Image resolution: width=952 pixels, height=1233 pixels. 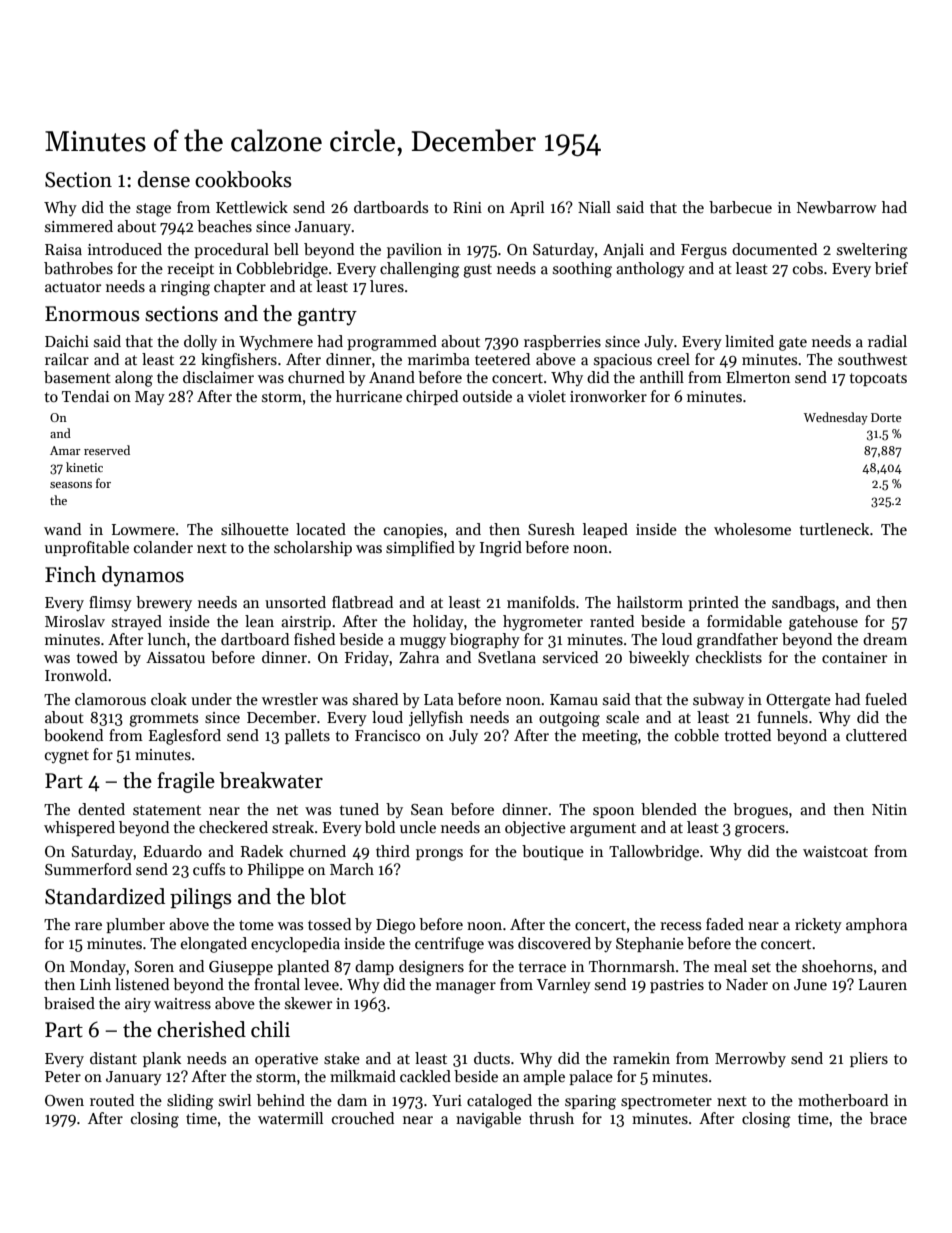 I want to click on actuator, so click(x=73, y=287).
